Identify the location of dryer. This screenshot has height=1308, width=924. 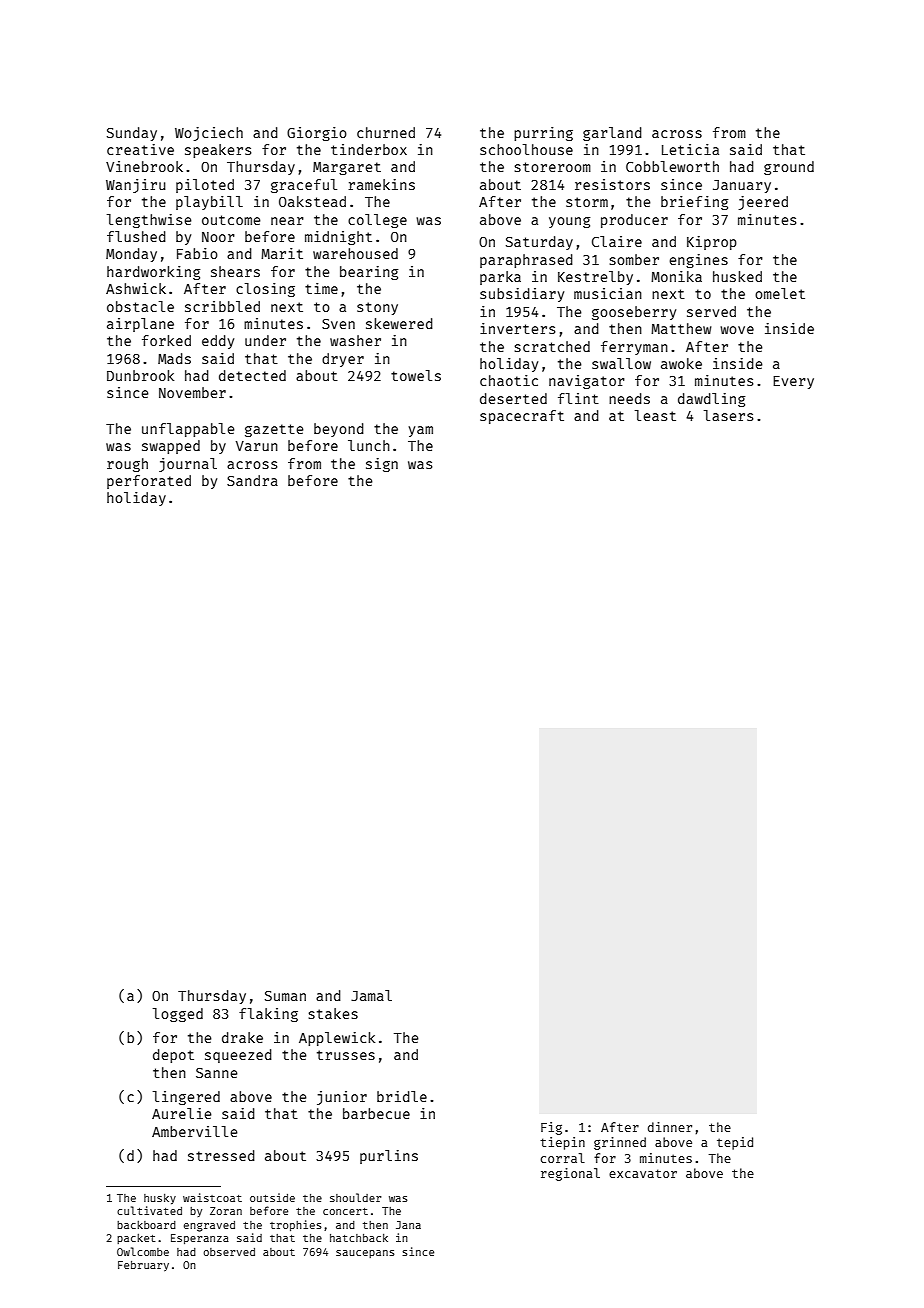
(343, 360).
